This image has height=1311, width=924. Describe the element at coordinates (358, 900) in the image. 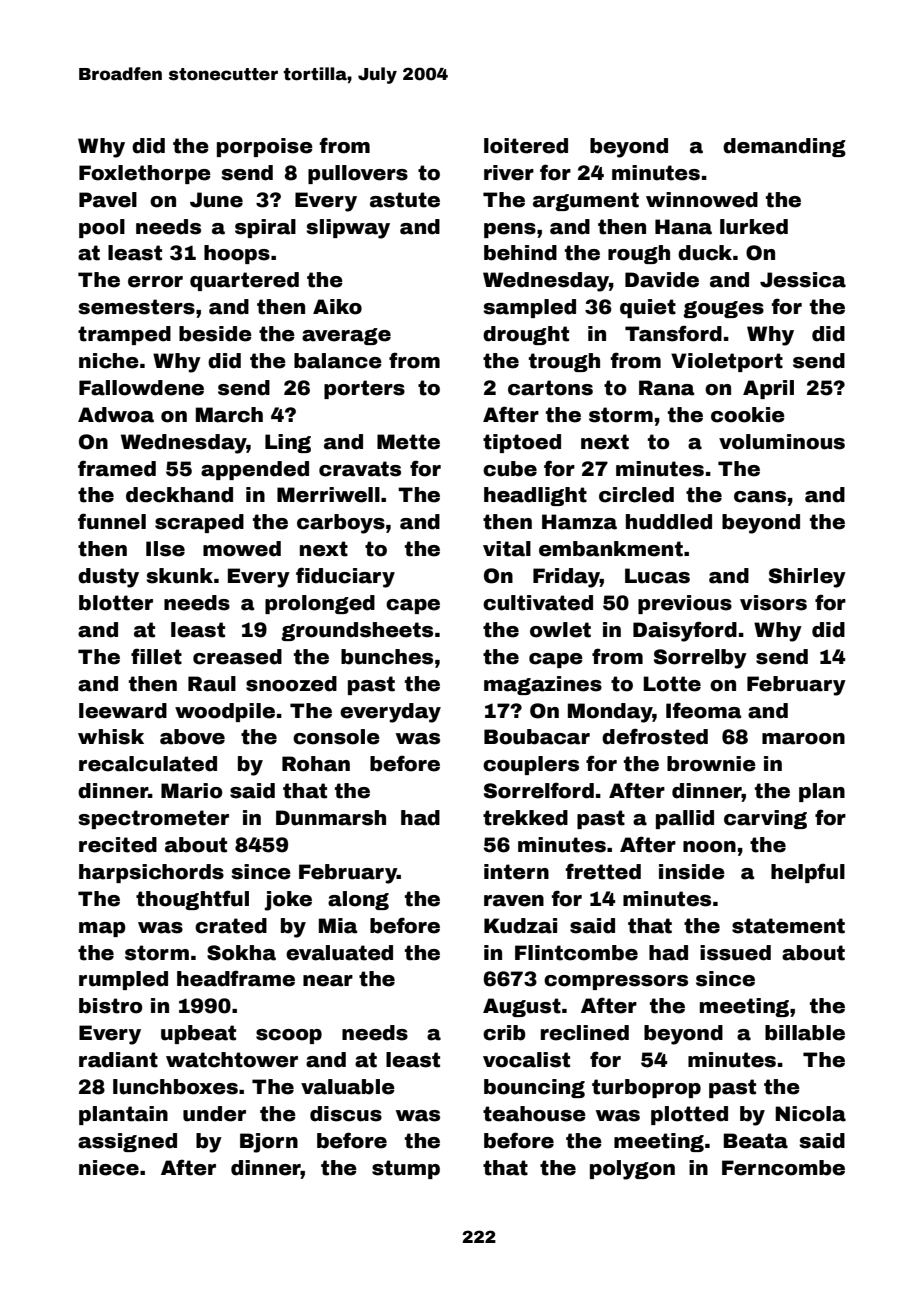

I see `along` at that location.
